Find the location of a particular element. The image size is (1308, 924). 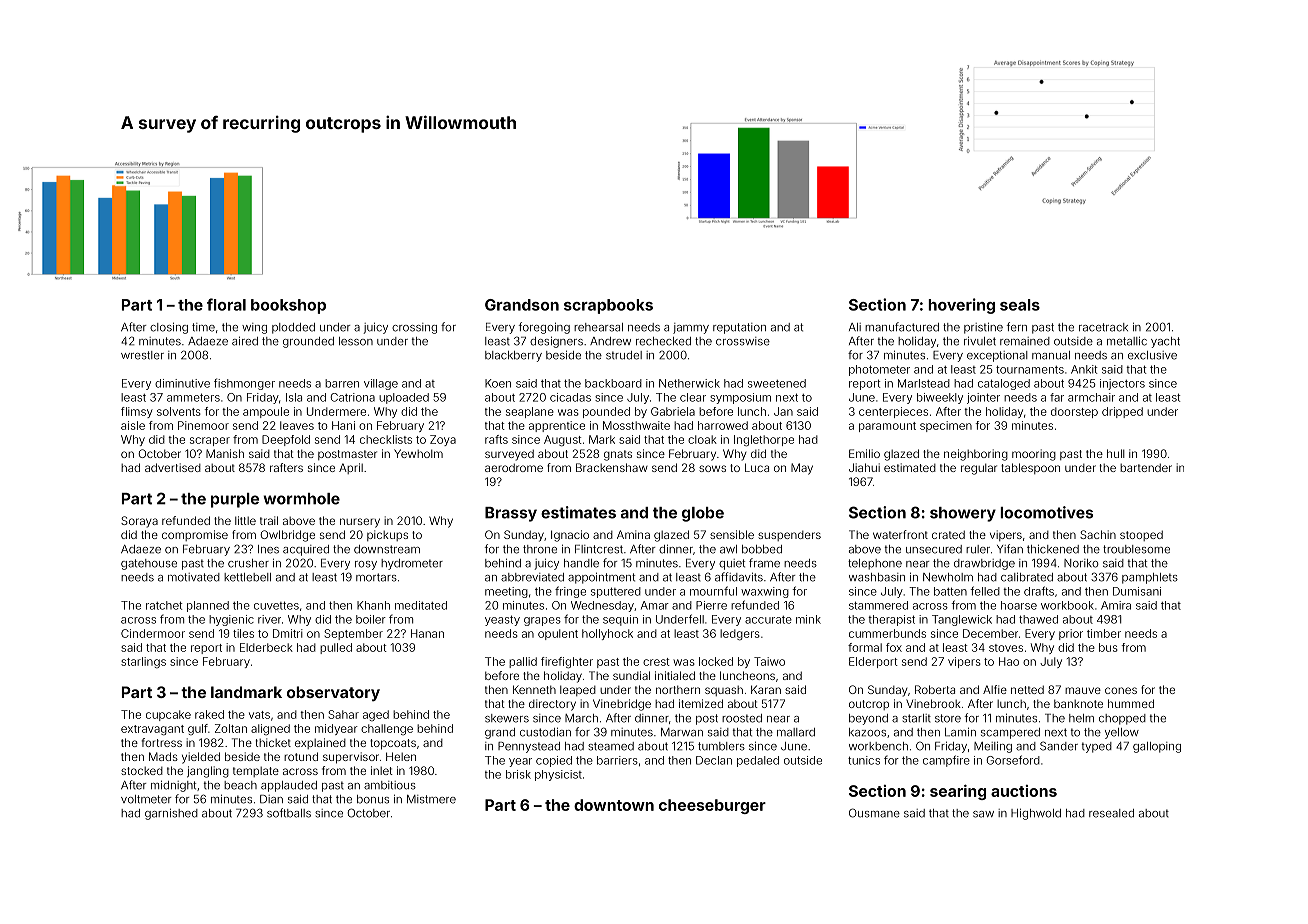

challenge is located at coordinates (387, 729).
